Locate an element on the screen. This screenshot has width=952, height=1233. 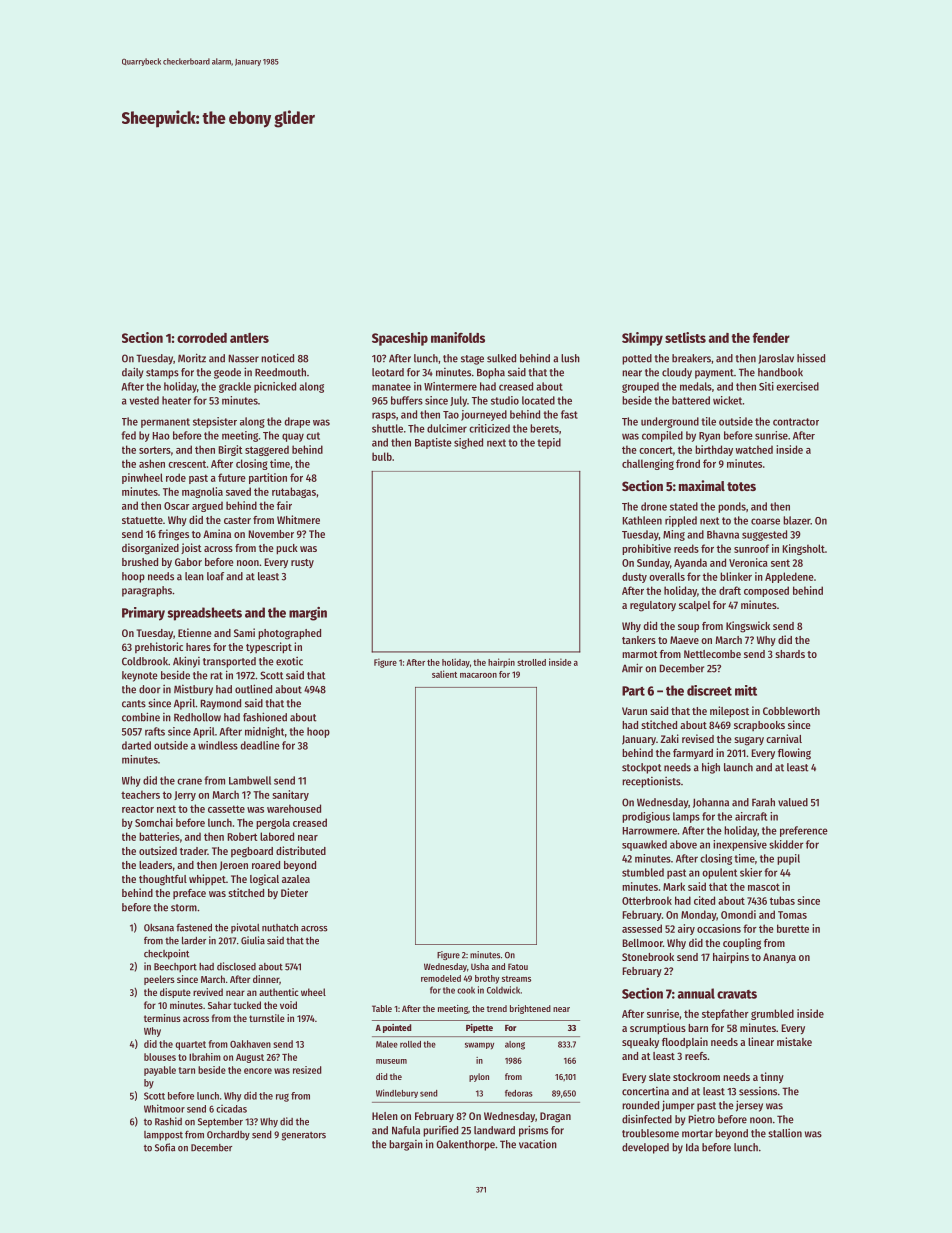
Sofia is located at coordinates (165, 1147).
